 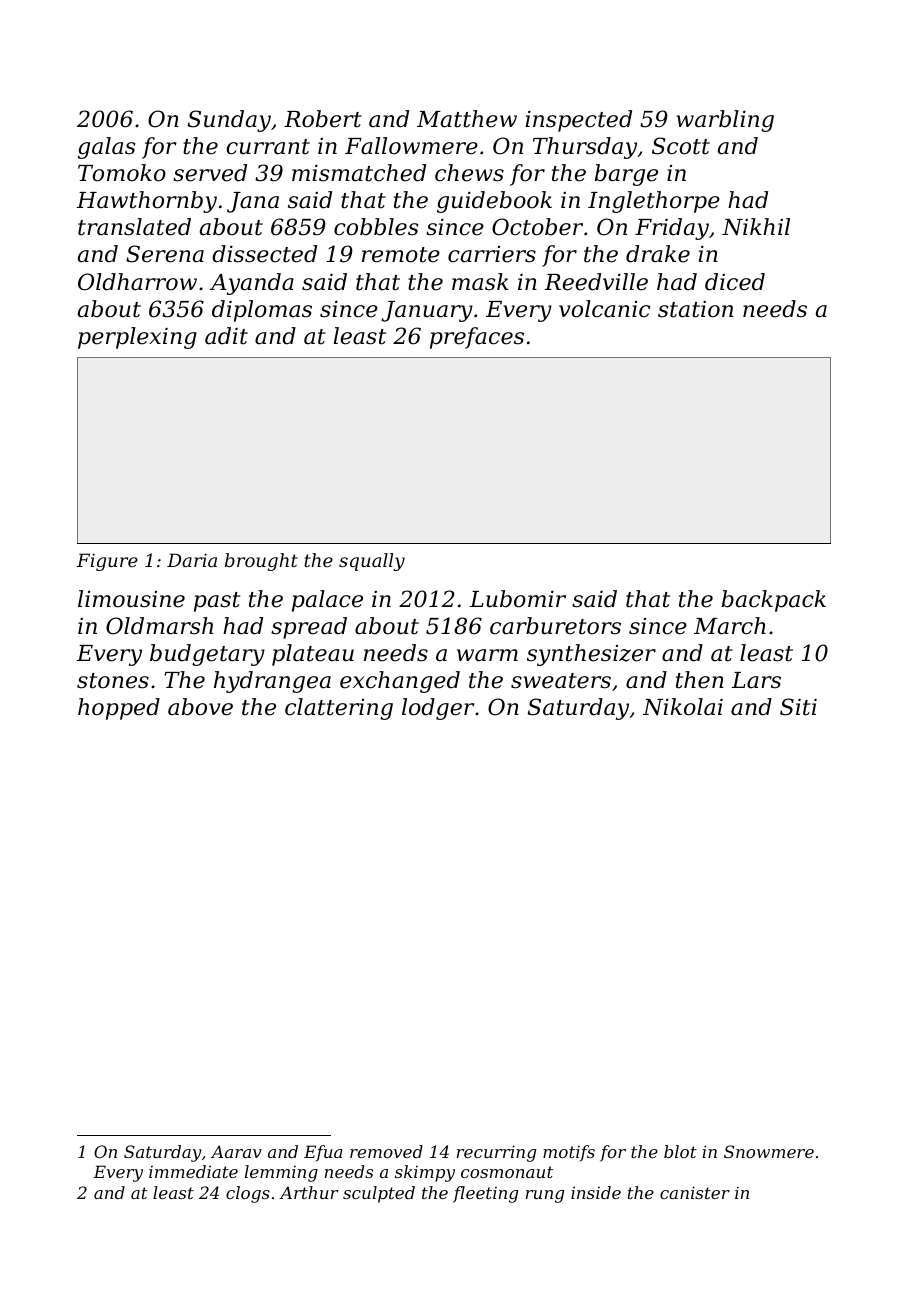 I want to click on stones, so click(x=113, y=681).
